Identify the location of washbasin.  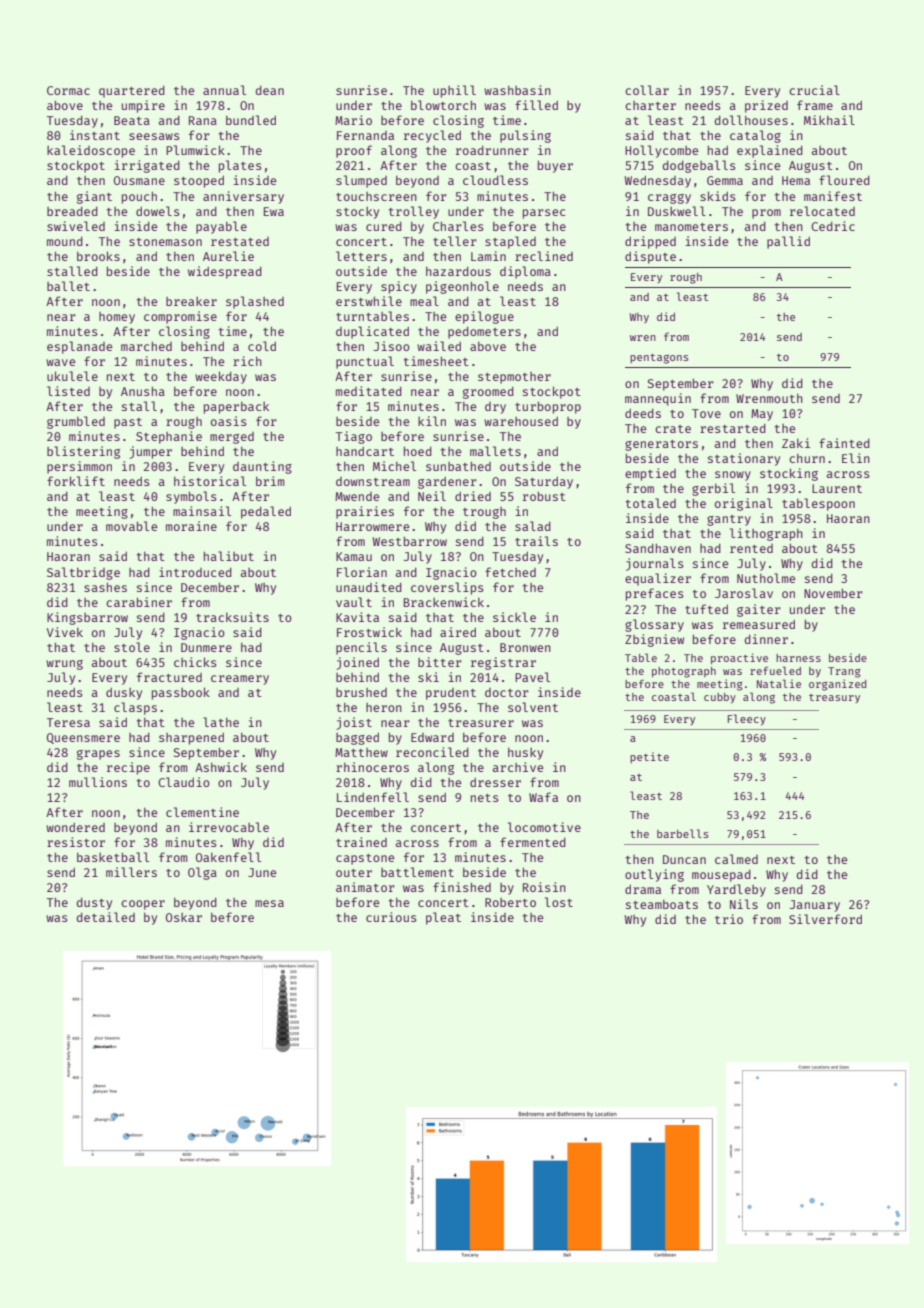
(517, 90).
